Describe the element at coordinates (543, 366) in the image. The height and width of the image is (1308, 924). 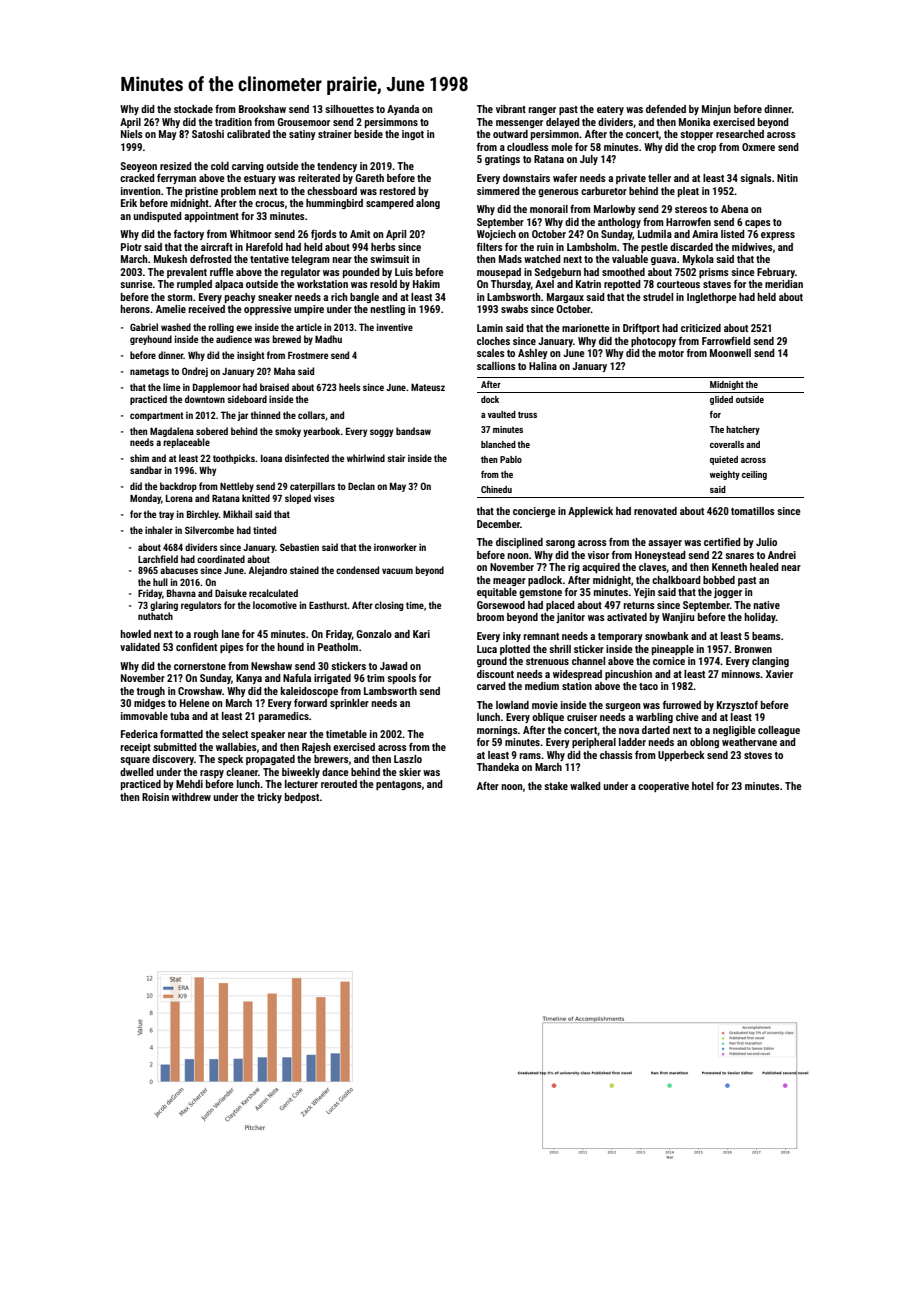
I see `Halina` at that location.
